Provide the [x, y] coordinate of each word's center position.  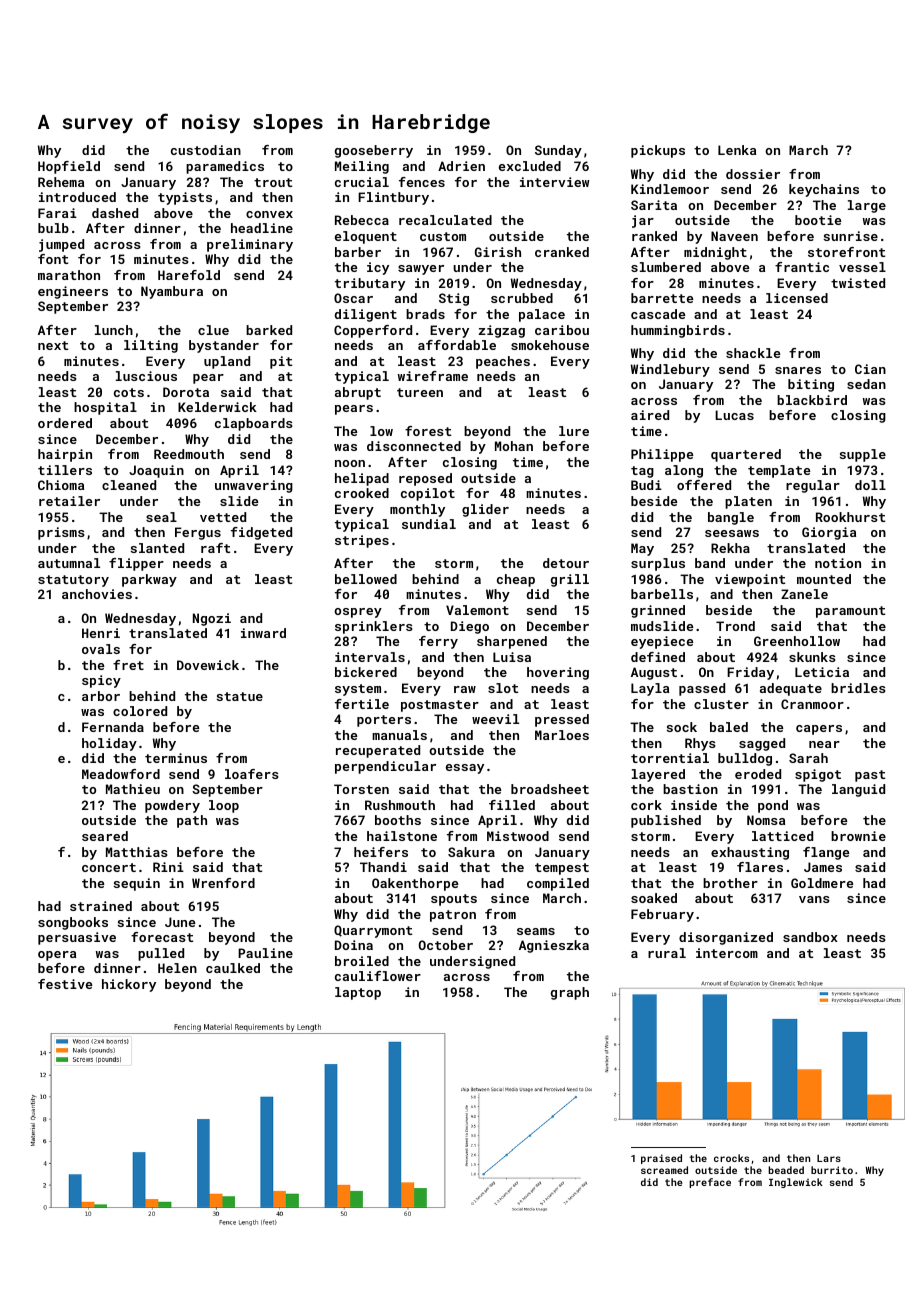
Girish [498, 252]
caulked [233, 968]
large [867, 206]
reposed [425, 479]
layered [658, 775]
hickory [129, 985]
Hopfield [69, 167]
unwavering [254, 486]
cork [646, 805]
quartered [746, 455]
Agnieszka [554, 946]
